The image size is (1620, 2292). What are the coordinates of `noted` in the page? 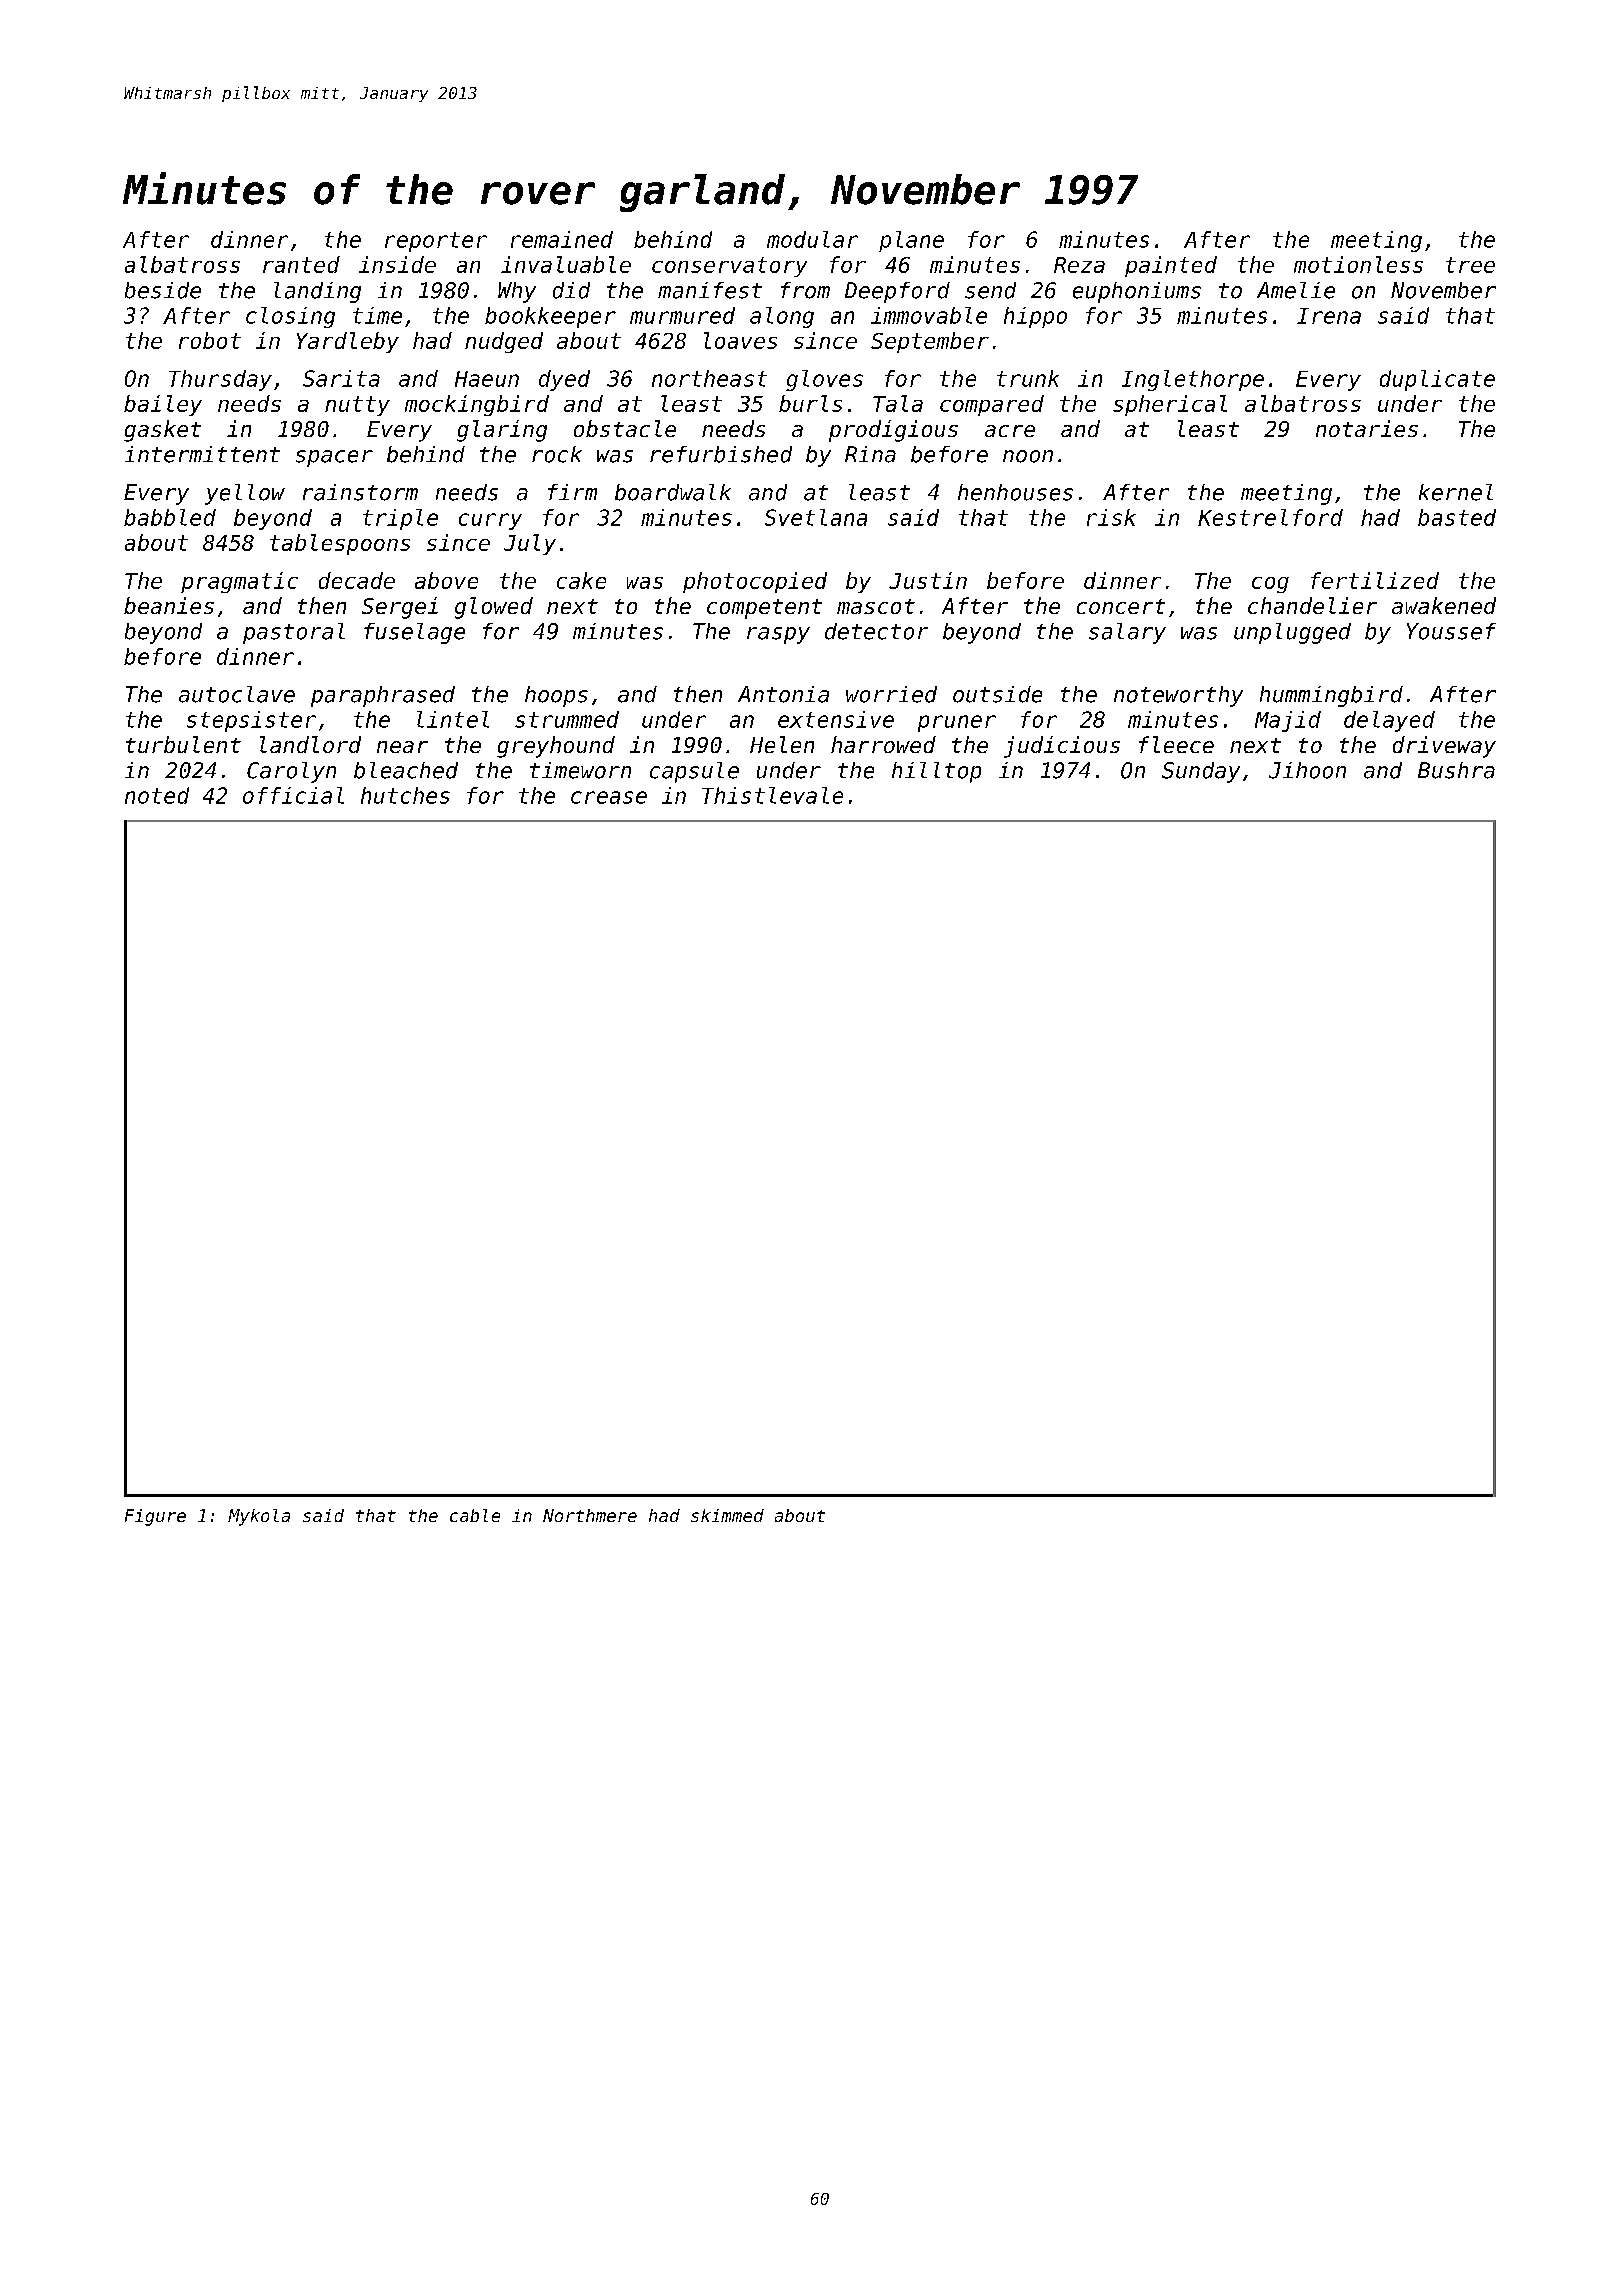 It's located at (157, 795).
